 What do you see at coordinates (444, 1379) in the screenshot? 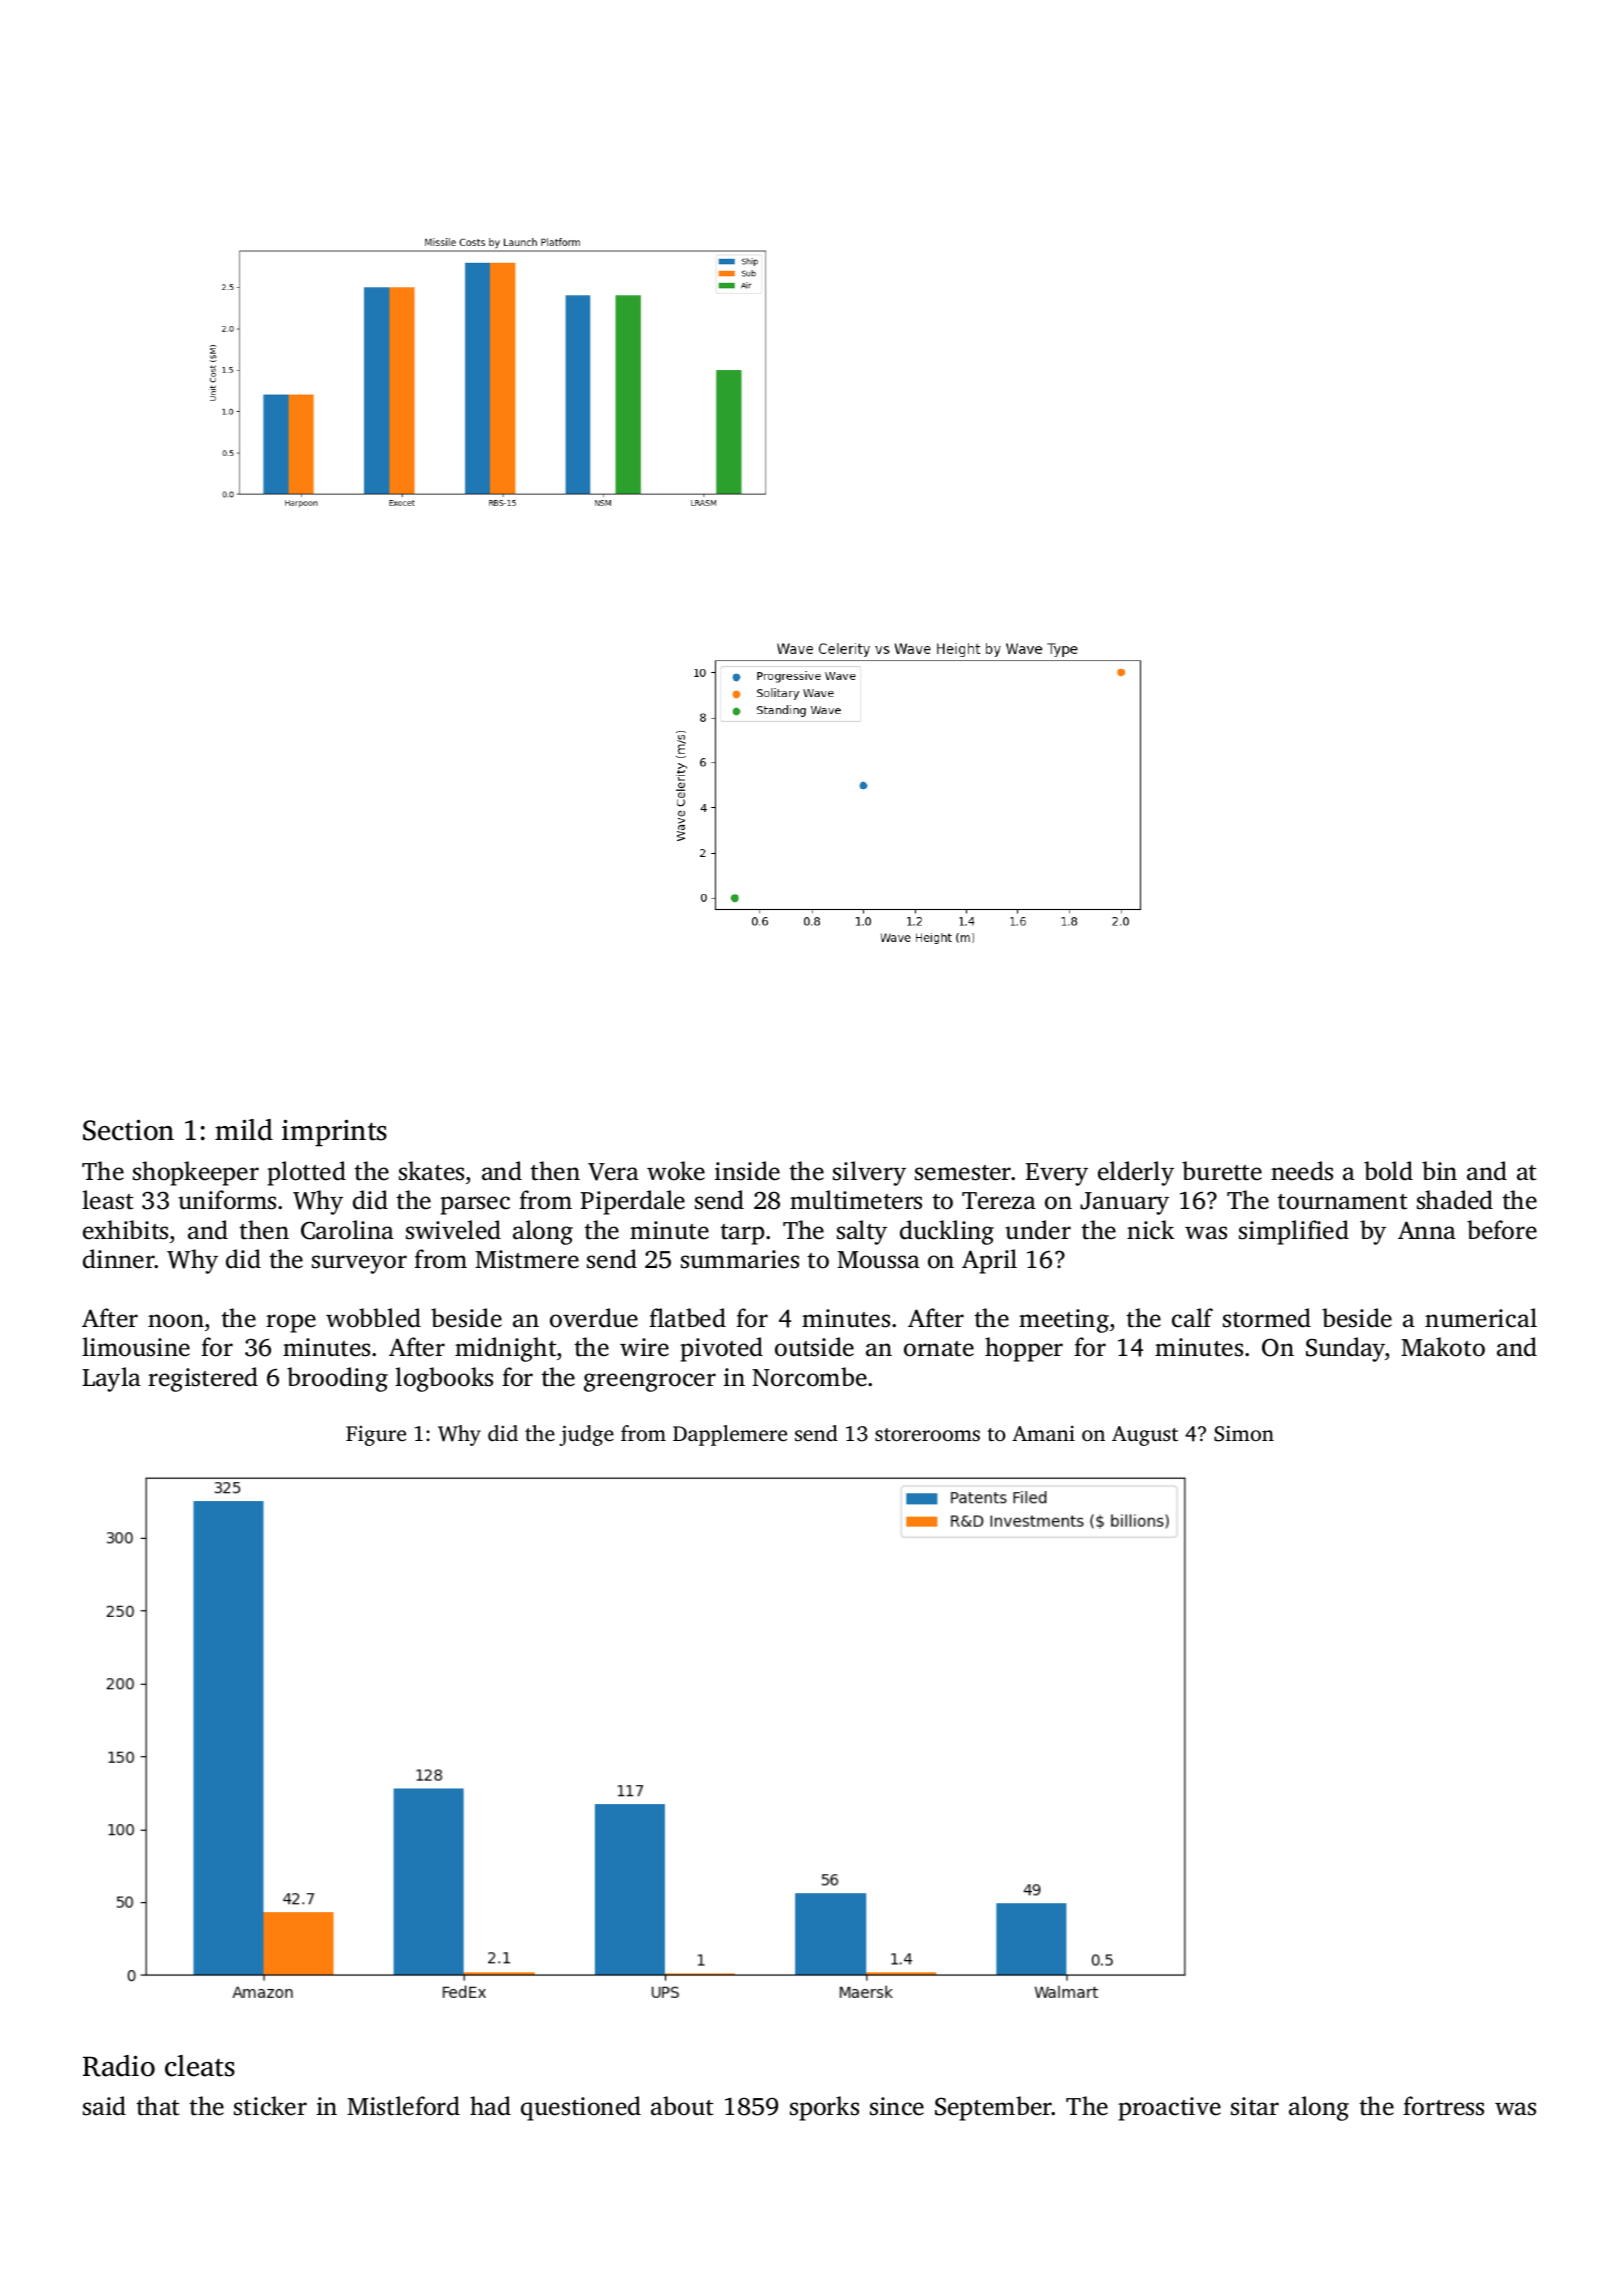
I see `logbooks` at bounding box center [444, 1379].
